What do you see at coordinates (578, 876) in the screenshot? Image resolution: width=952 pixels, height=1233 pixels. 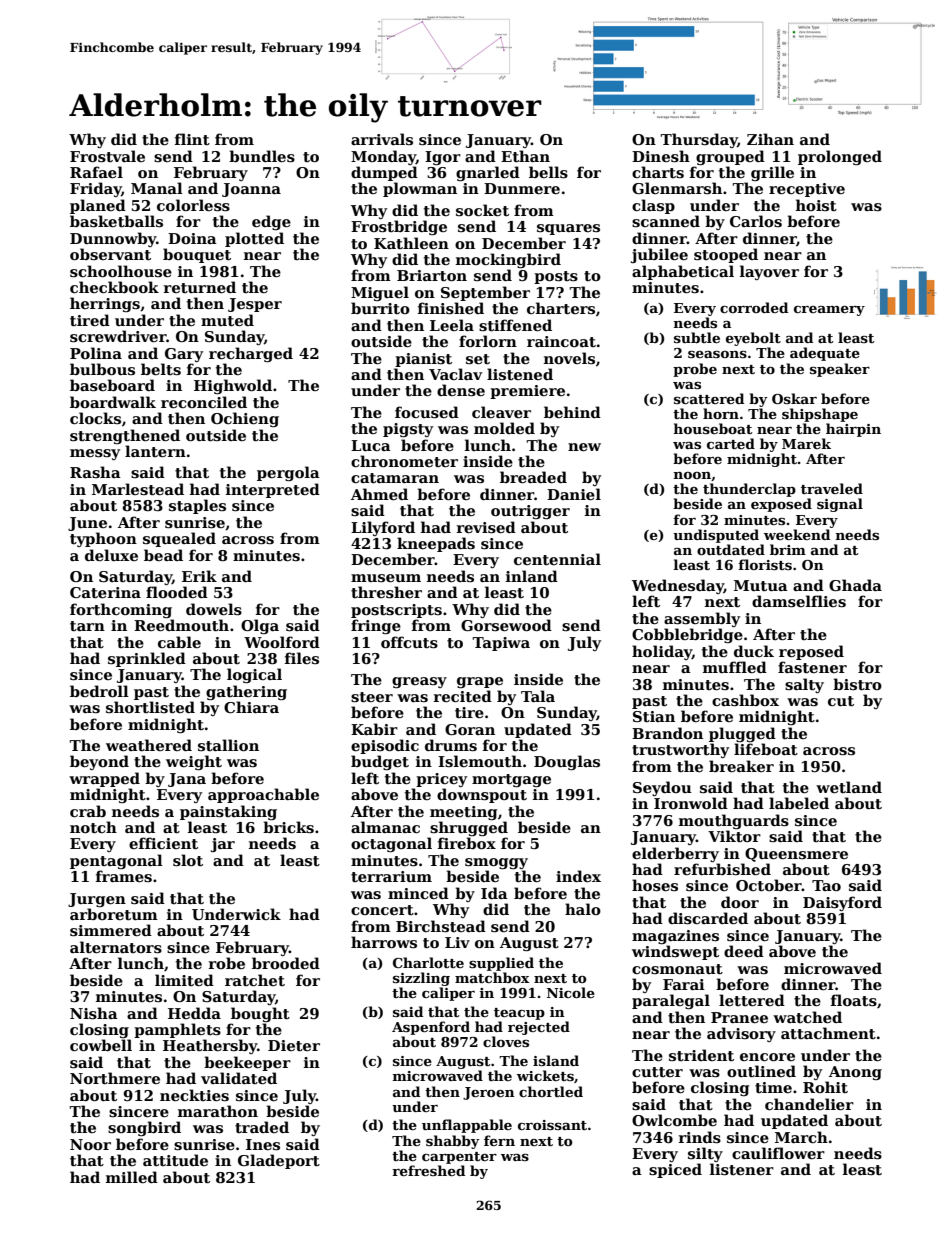 I see `index` at bounding box center [578, 876].
